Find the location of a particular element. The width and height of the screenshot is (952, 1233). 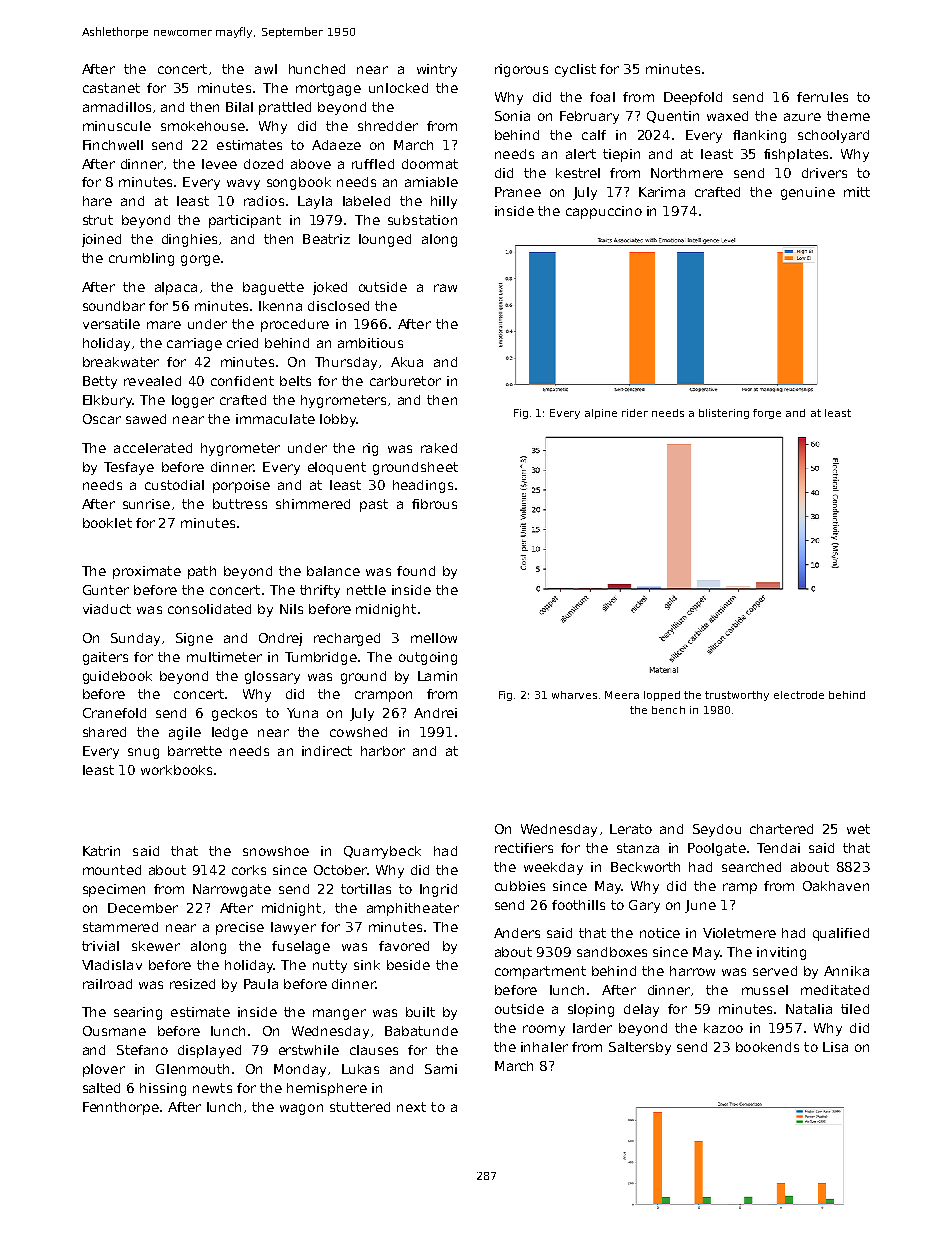

Oscar is located at coordinates (102, 419).
